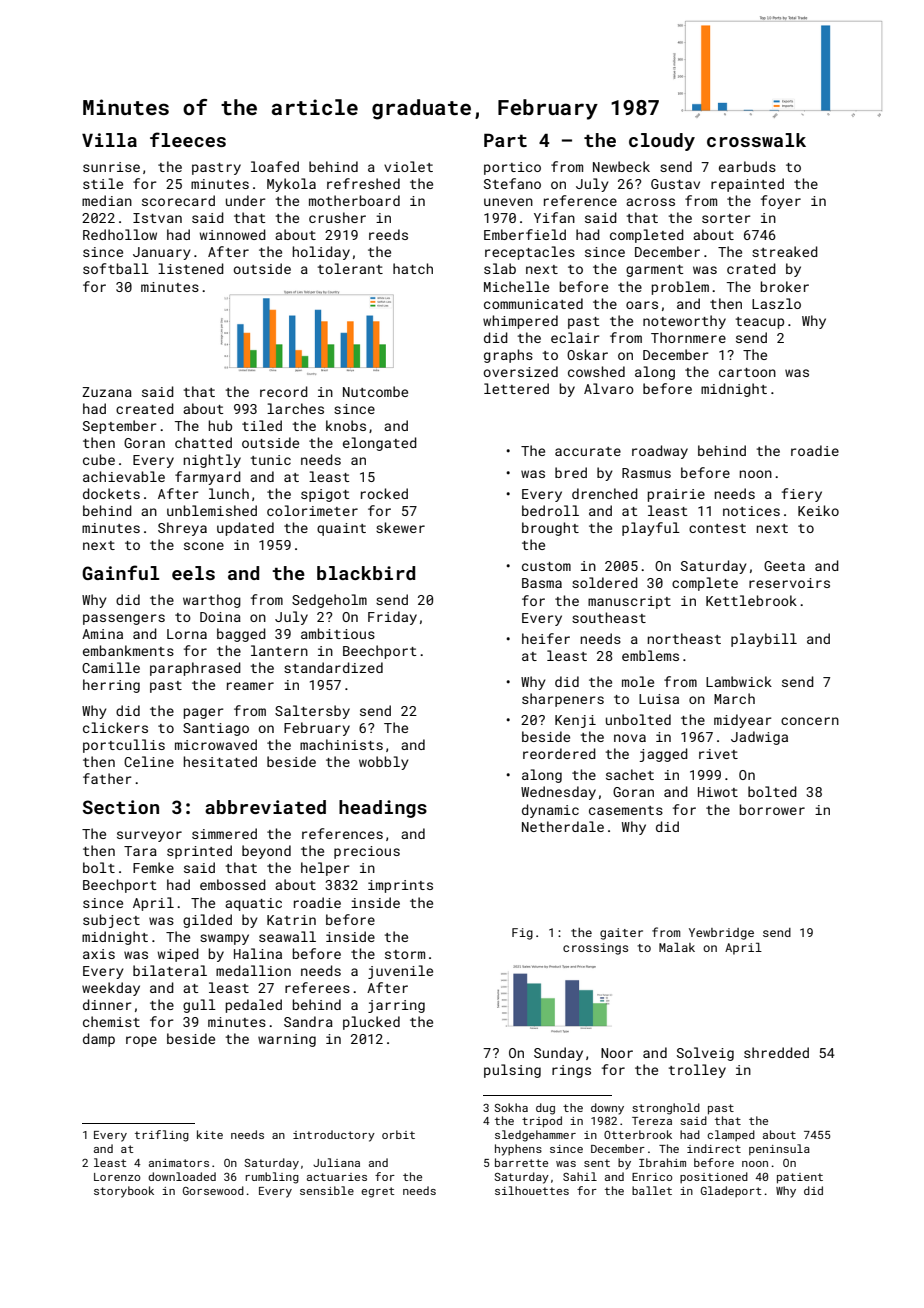 This screenshot has width=924, height=1308. What do you see at coordinates (563, 826) in the screenshot?
I see `Netherdale` at bounding box center [563, 826].
